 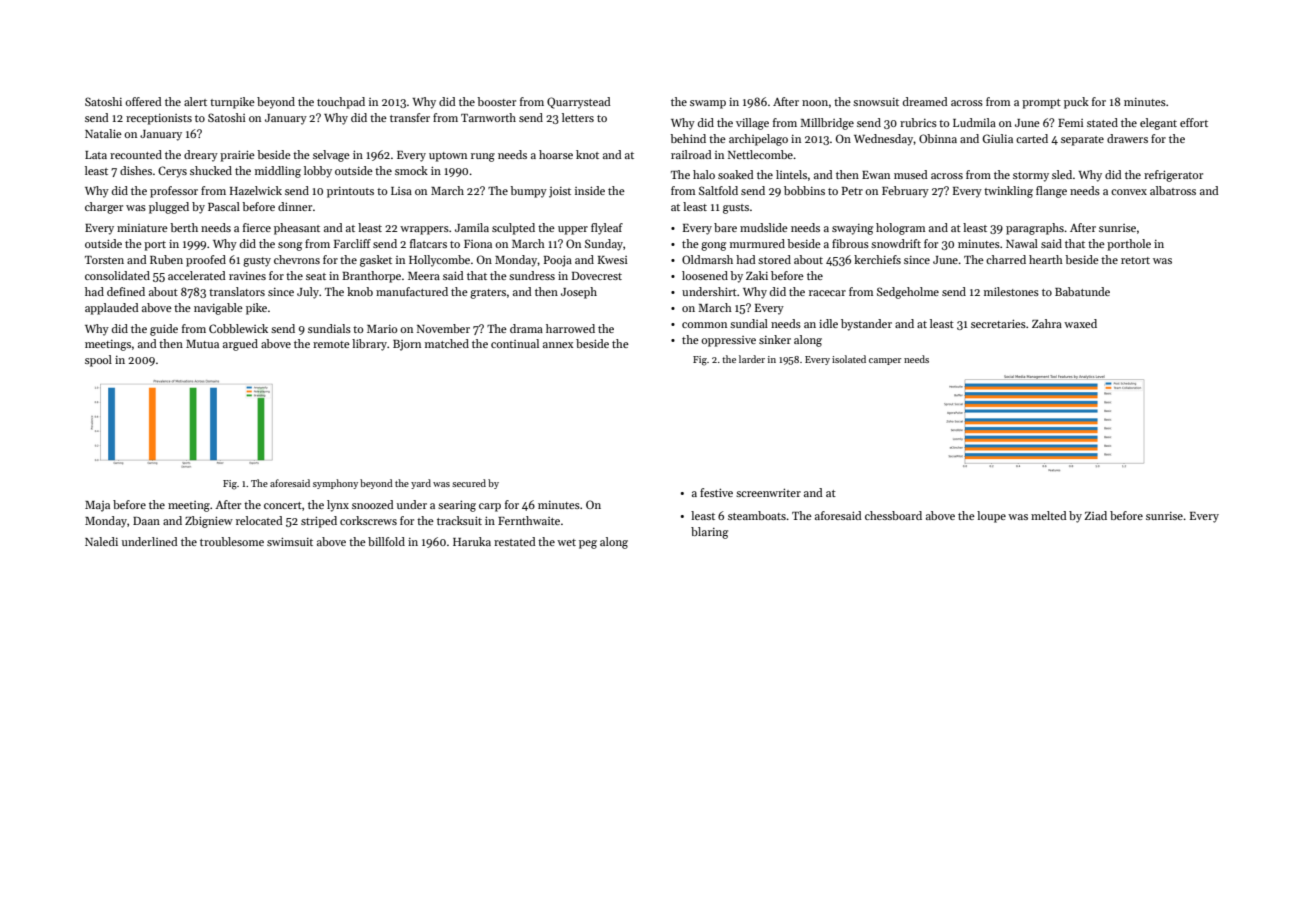 What do you see at coordinates (232, 541) in the page?
I see `troublesome` at bounding box center [232, 541].
